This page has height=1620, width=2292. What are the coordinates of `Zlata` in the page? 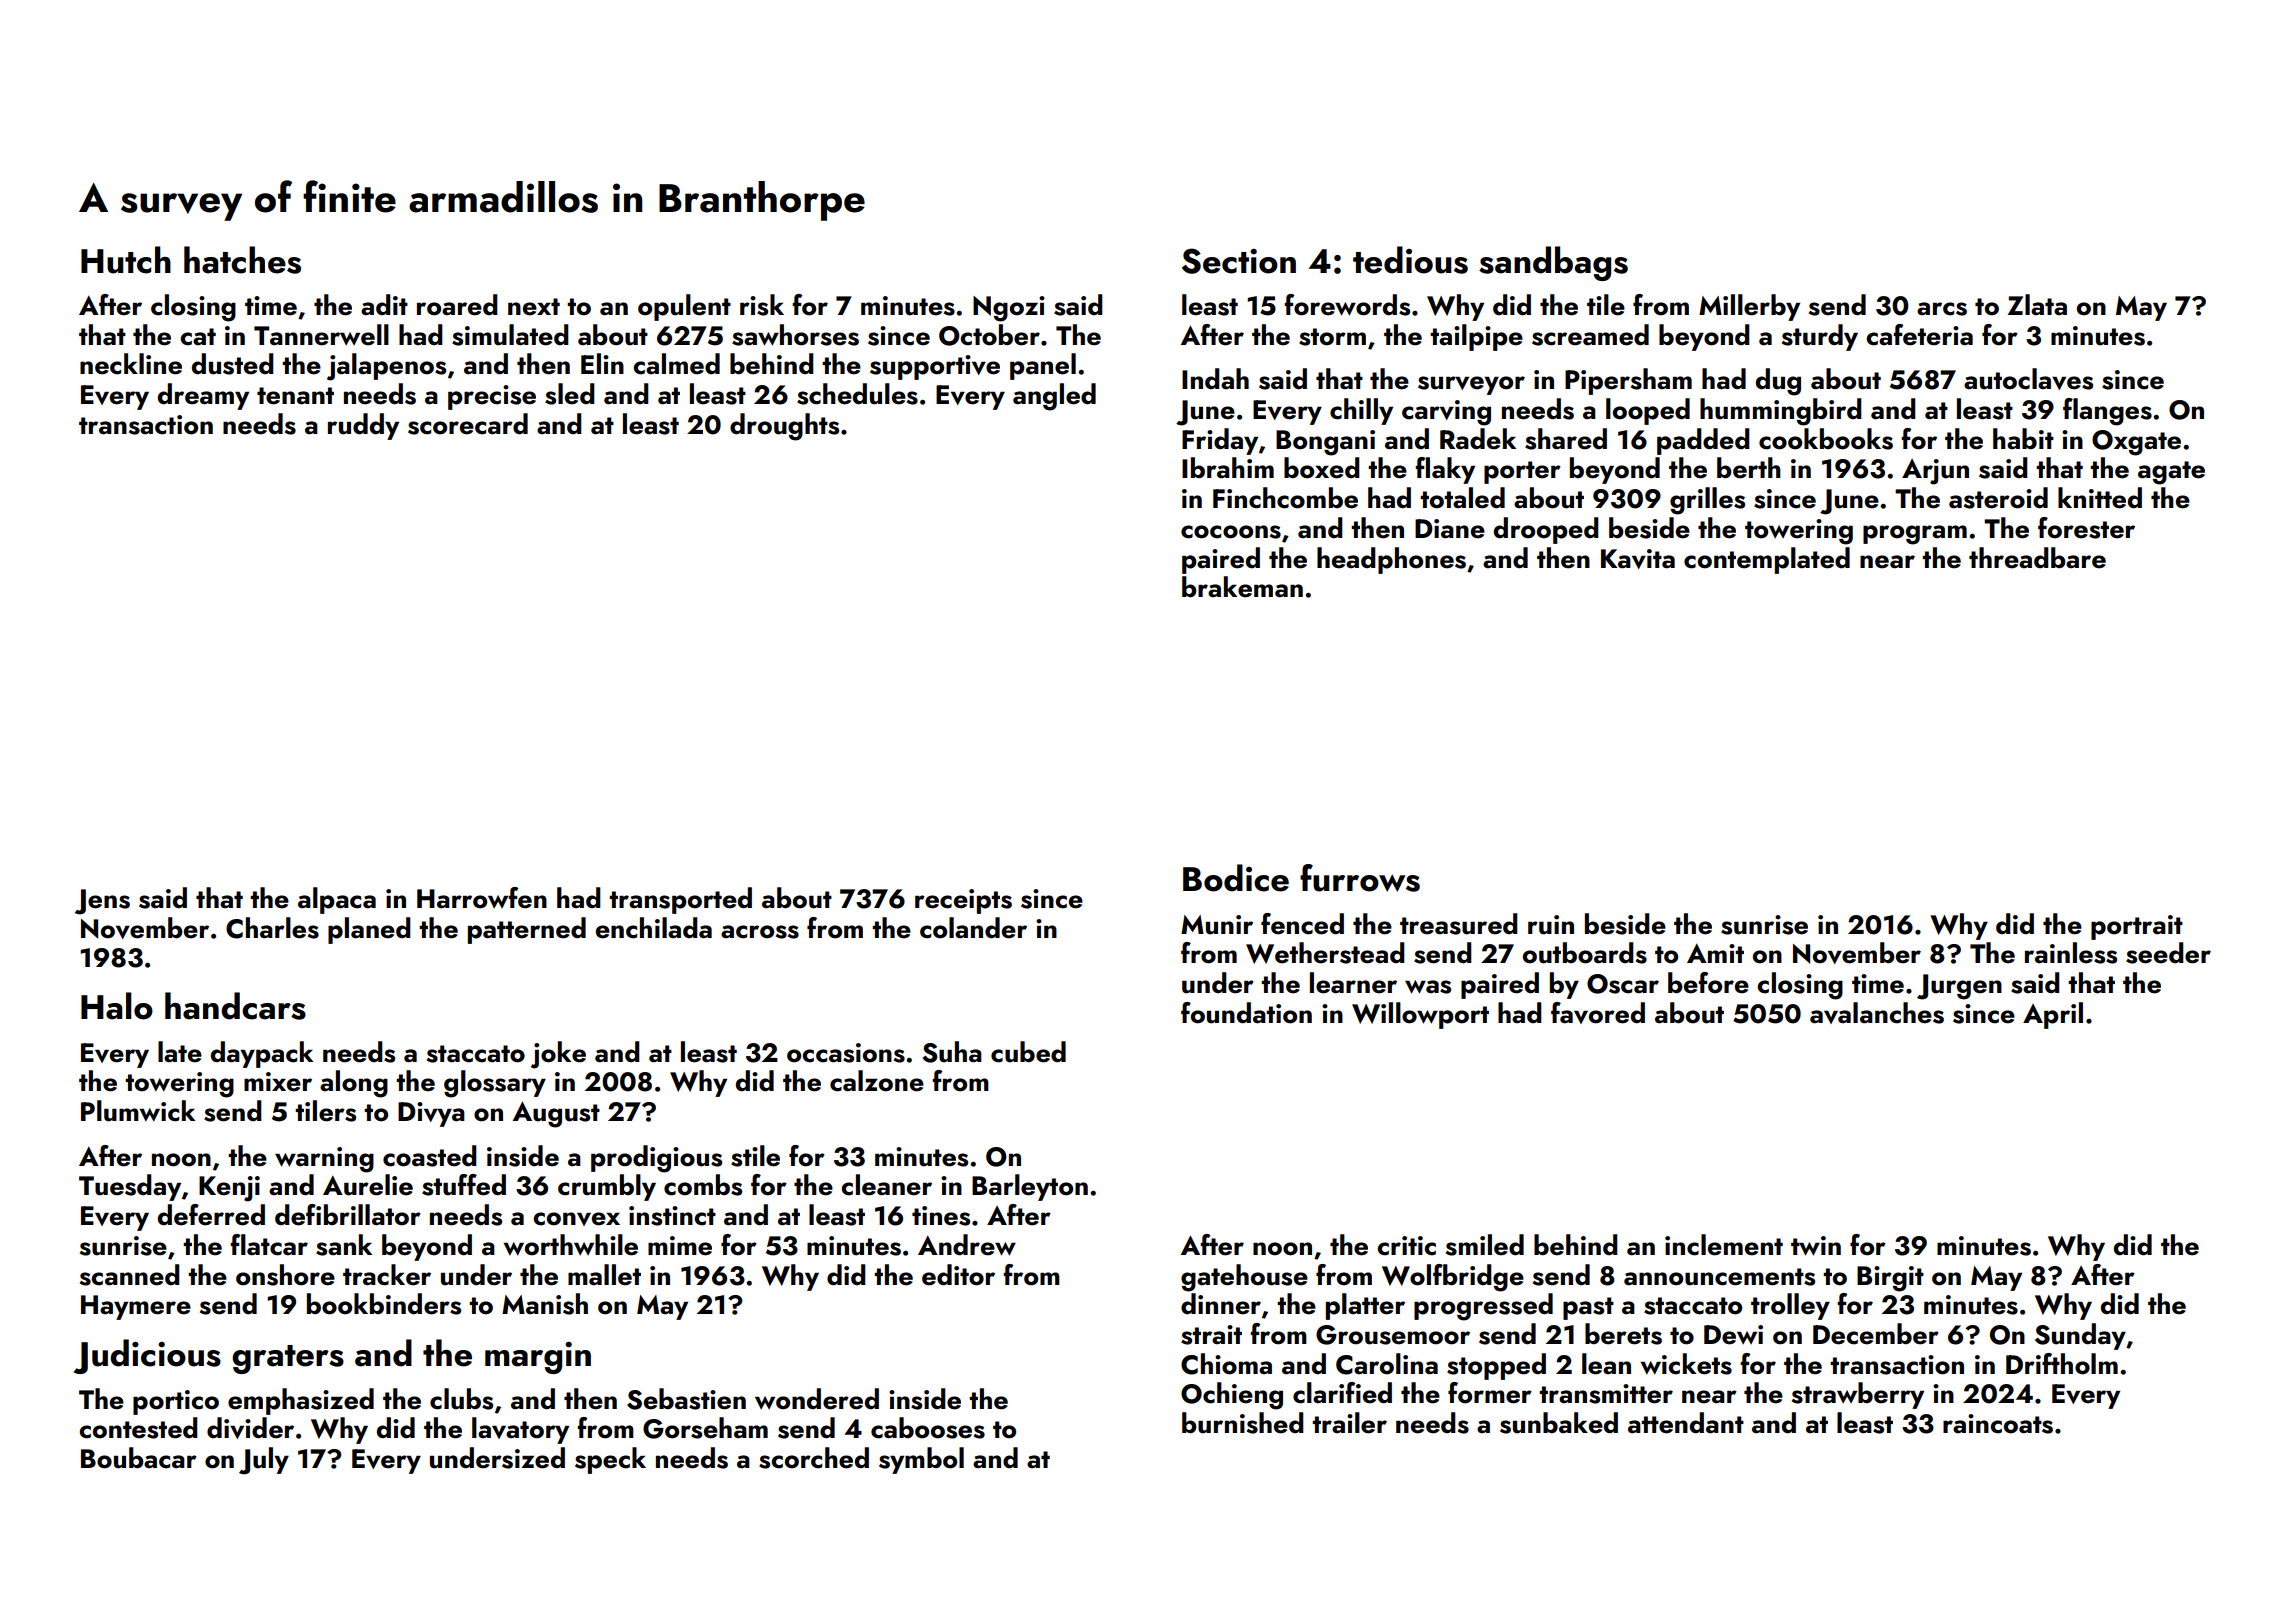 It's located at (2037, 304).
